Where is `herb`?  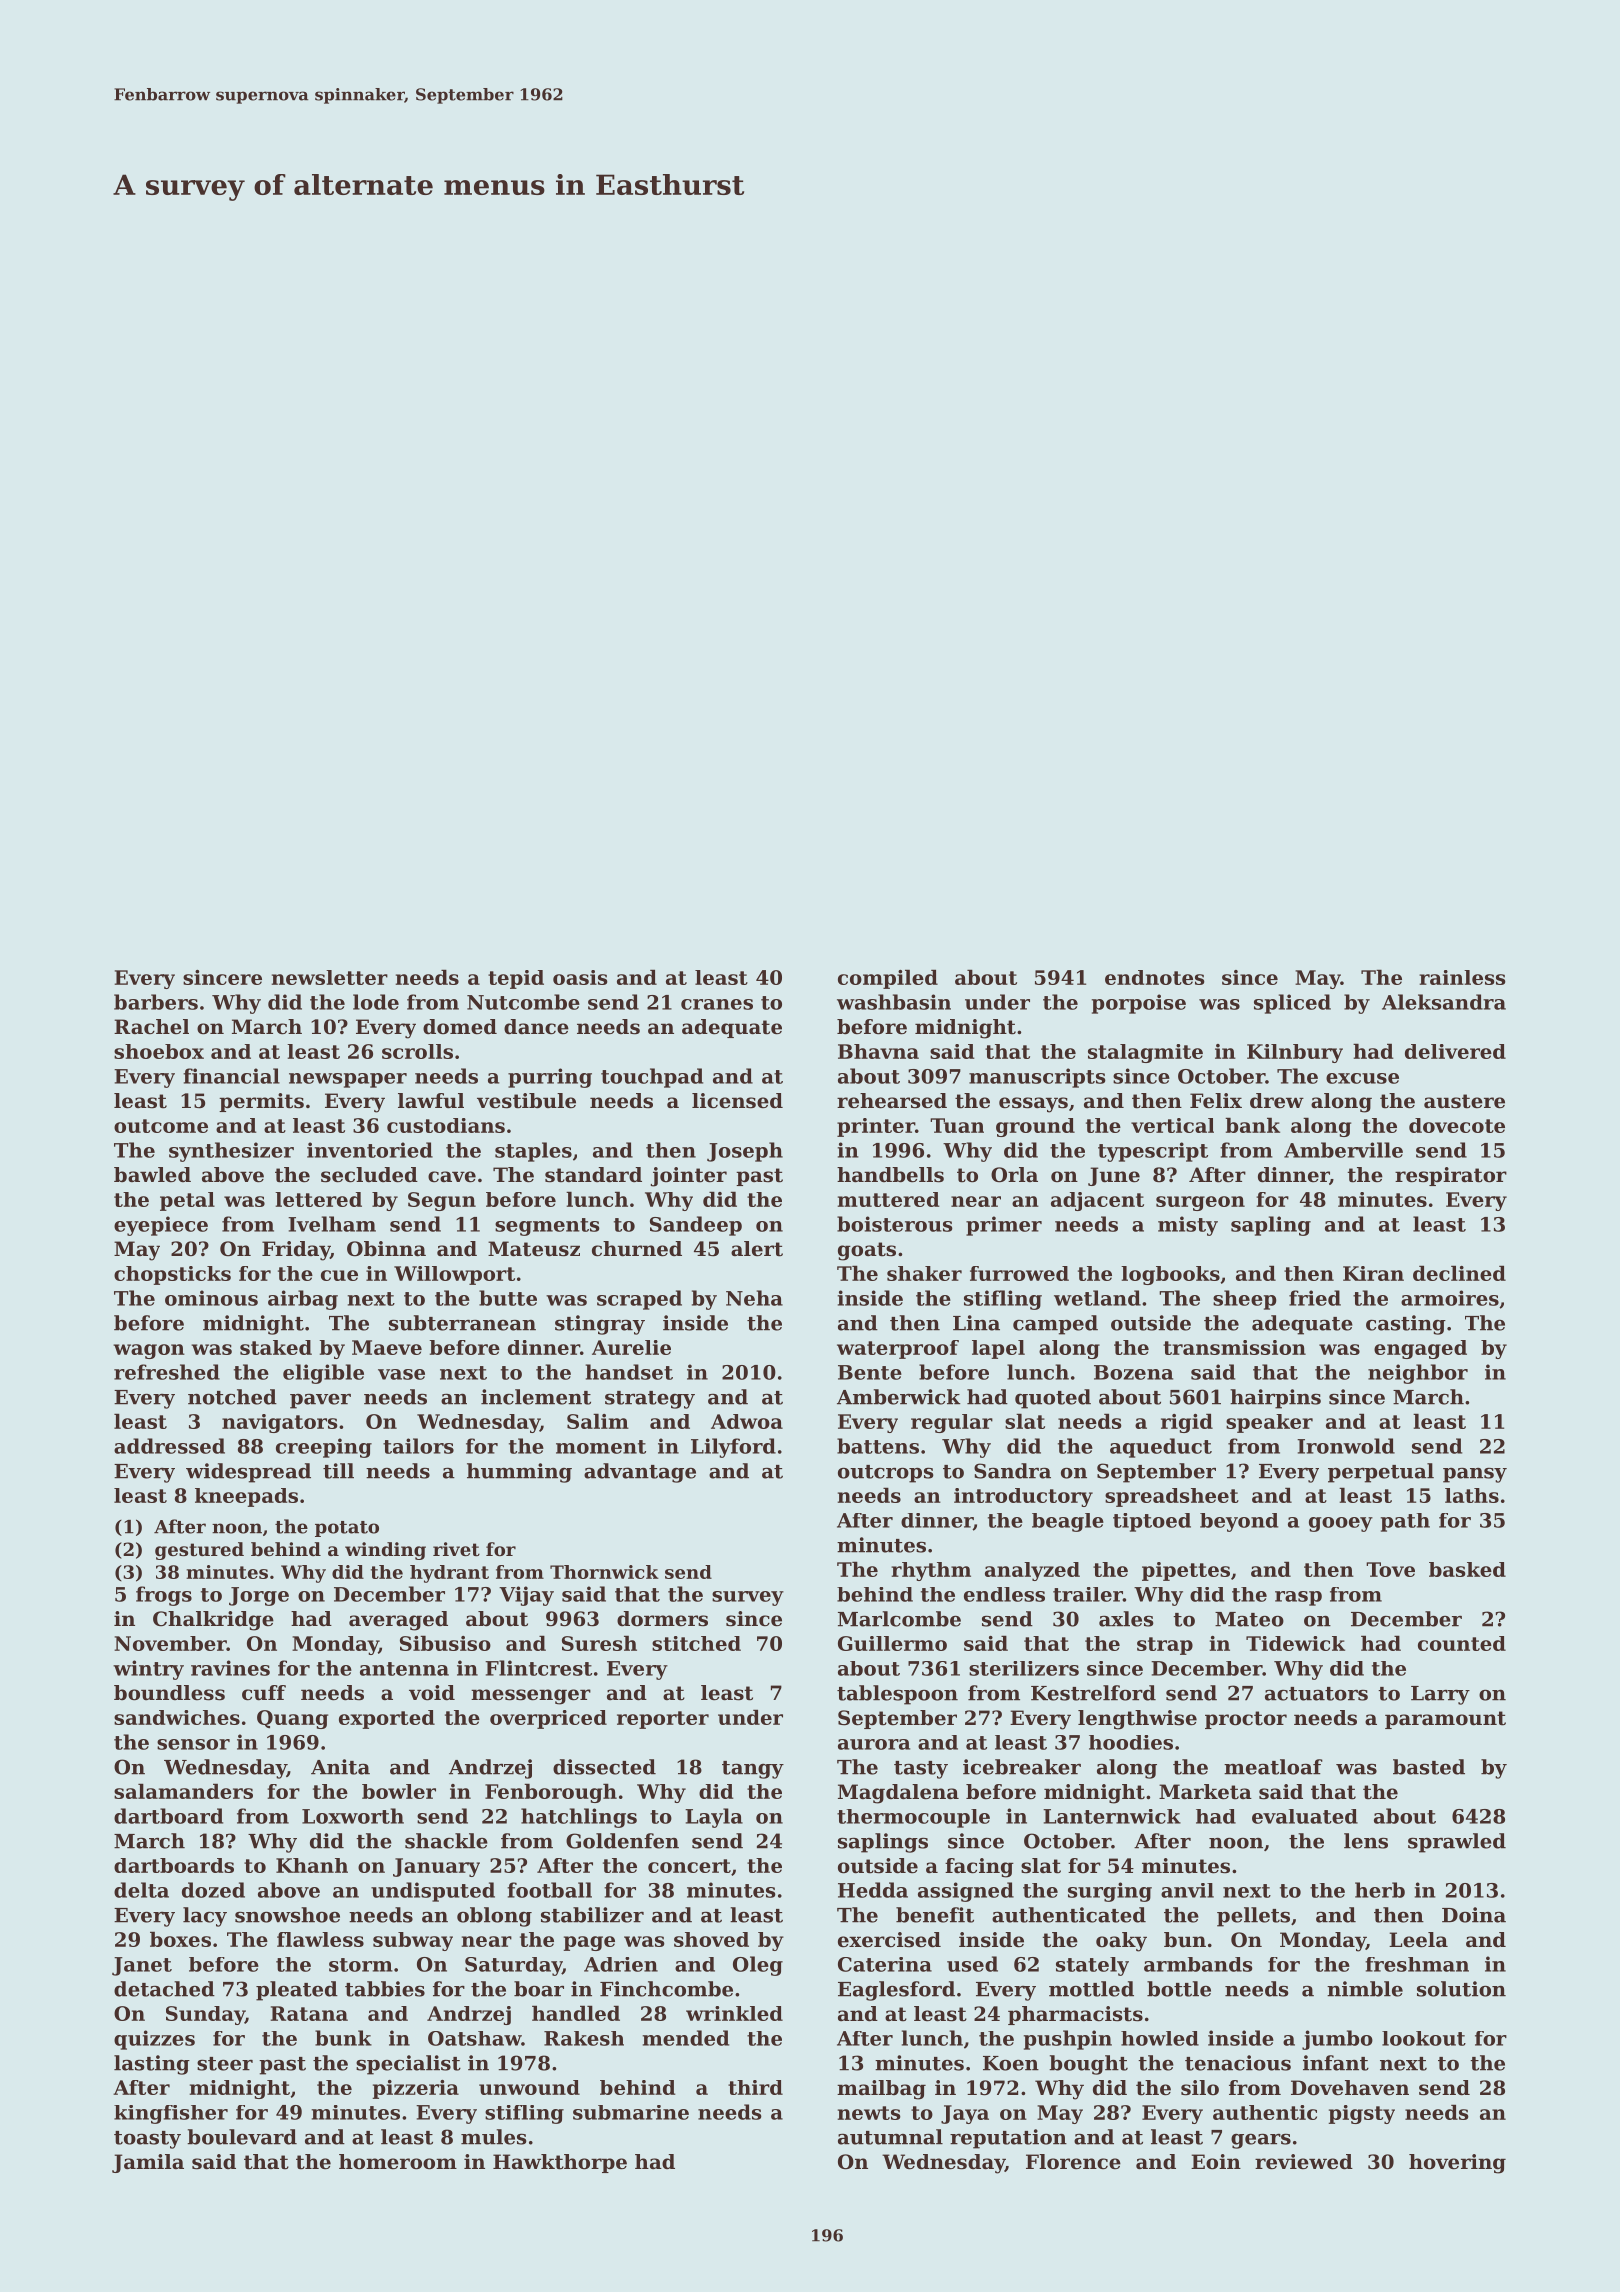
herb is located at coordinates (1380, 1890).
